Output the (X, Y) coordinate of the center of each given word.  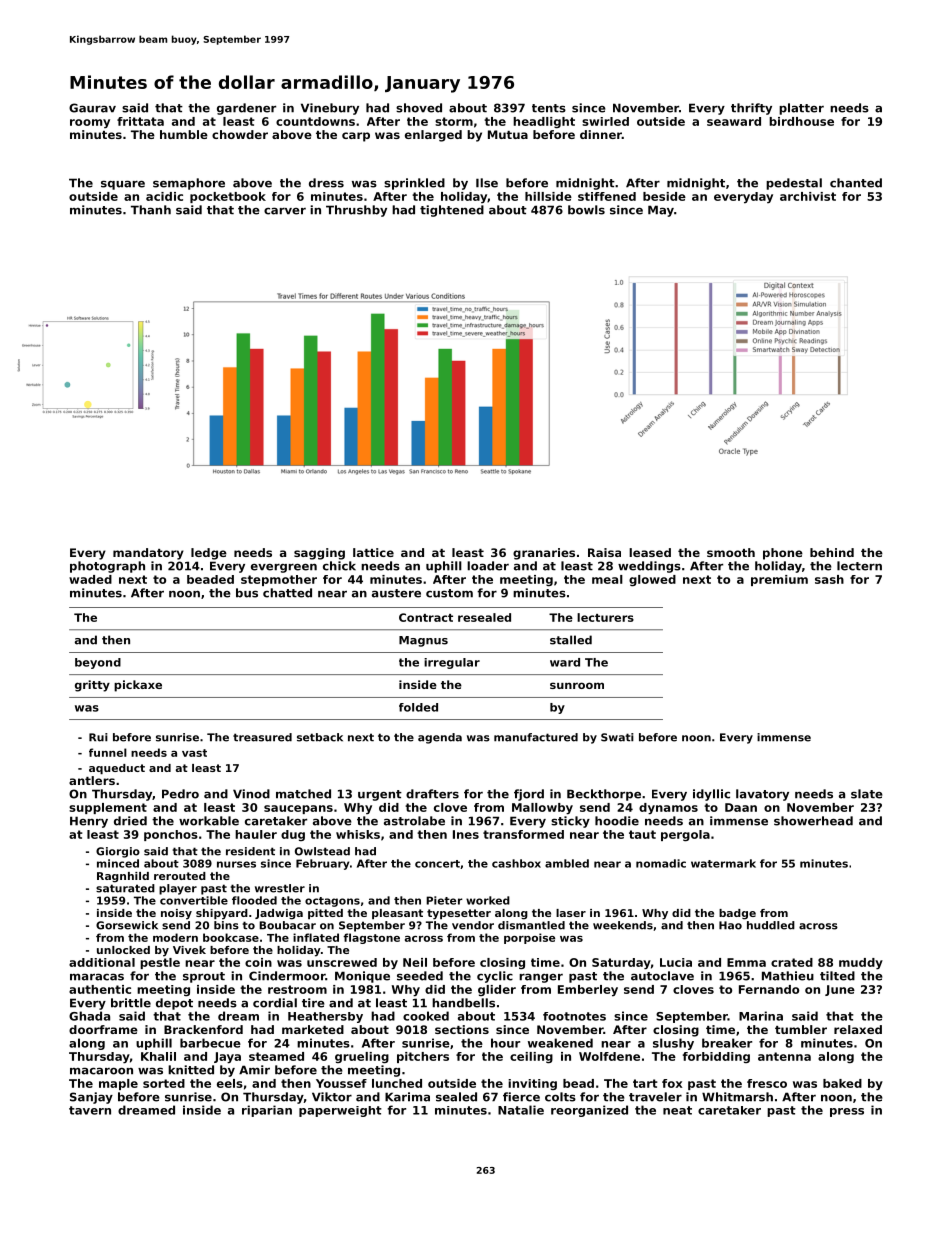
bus (247, 593)
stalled (571, 640)
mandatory (148, 554)
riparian (267, 1111)
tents (549, 108)
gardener (246, 109)
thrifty (751, 109)
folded (418, 707)
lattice (373, 552)
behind (832, 552)
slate (867, 794)
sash (829, 579)
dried (130, 821)
